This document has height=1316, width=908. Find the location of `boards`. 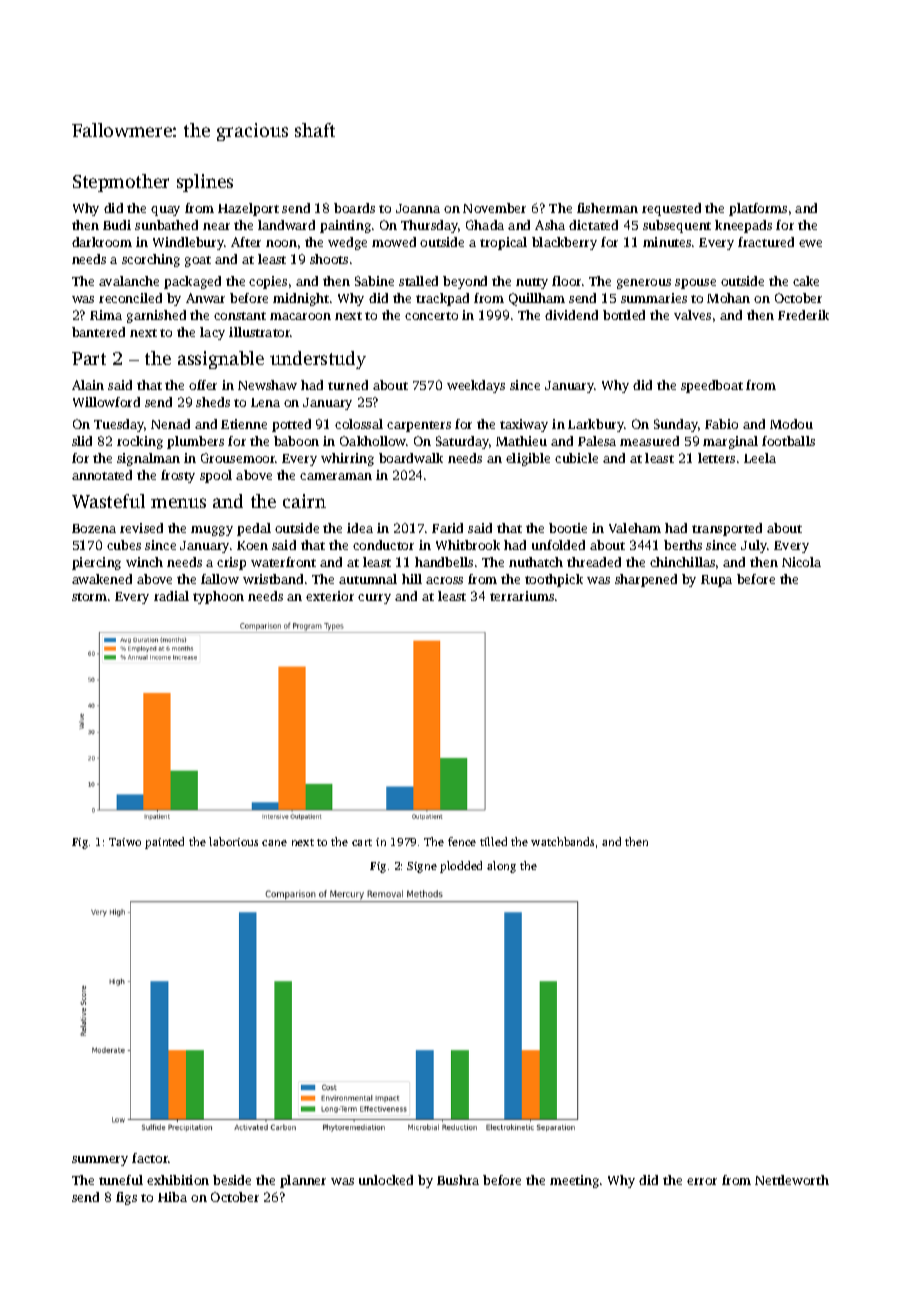

boards is located at coordinates (354, 208).
